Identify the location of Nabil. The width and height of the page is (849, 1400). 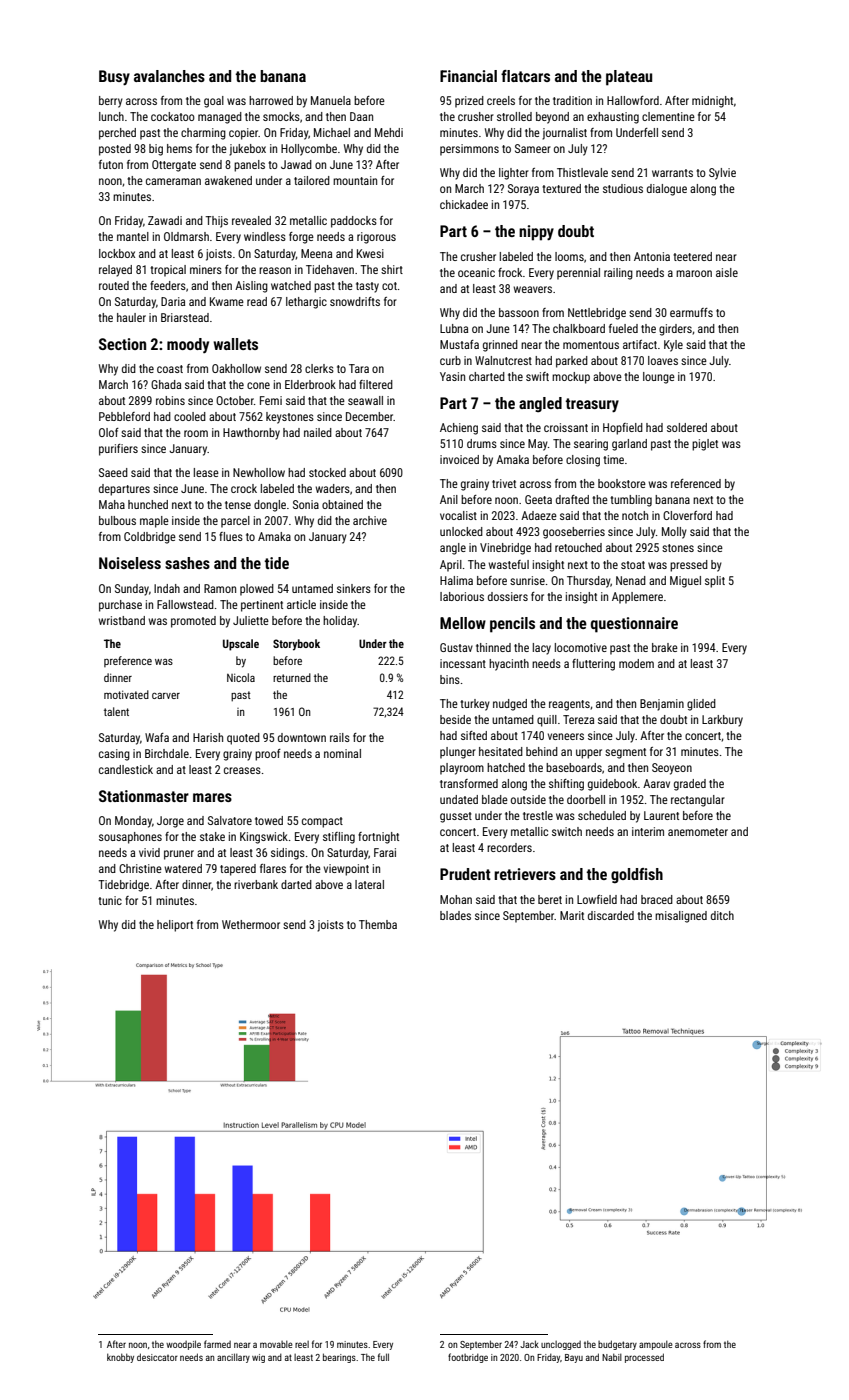
(612, 1357).
